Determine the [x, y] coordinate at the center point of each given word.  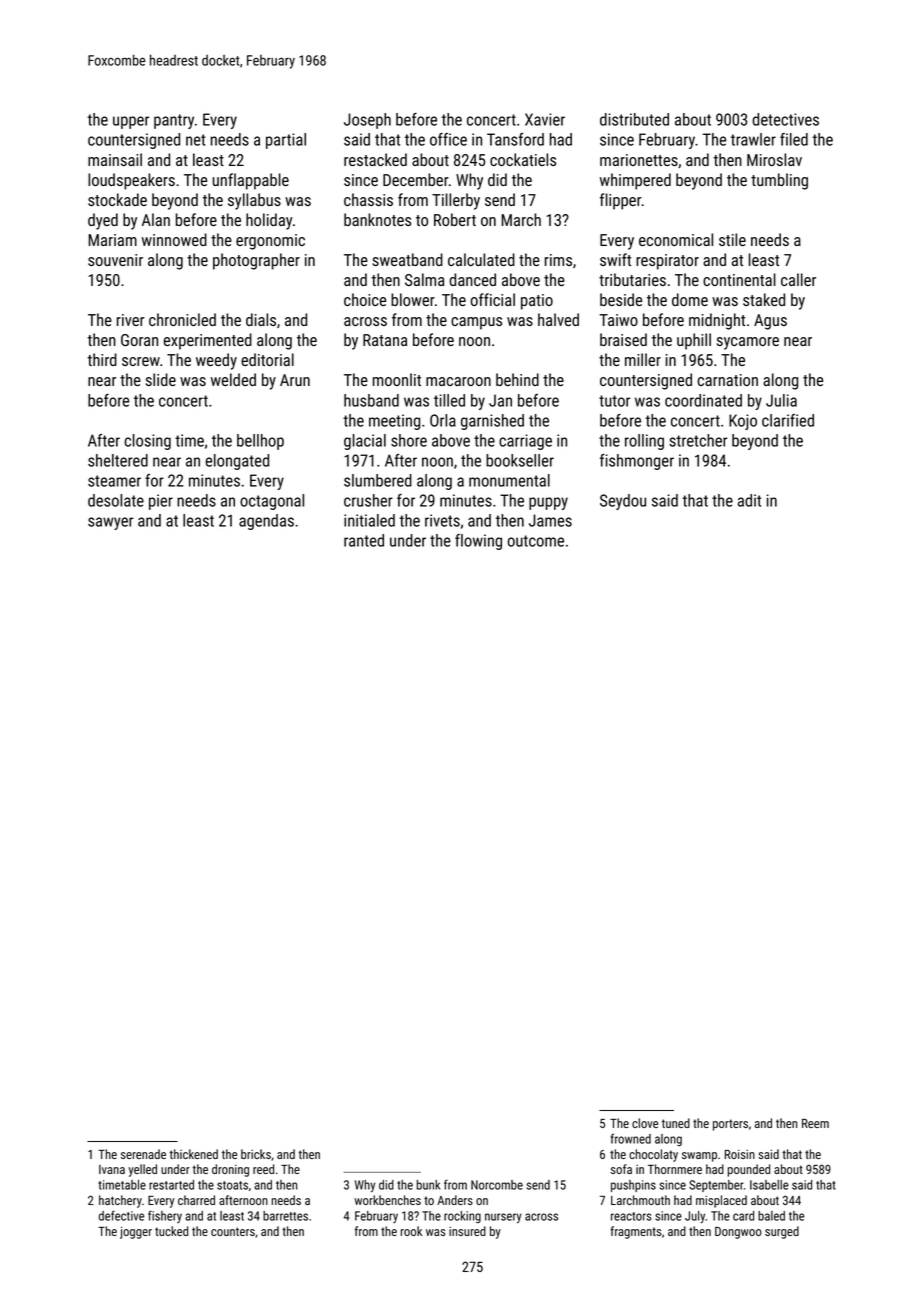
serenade [143, 1154]
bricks [256, 1154]
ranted [364, 540]
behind [517, 379]
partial [286, 141]
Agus [770, 322]
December [416, 179]
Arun [295, 380]
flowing [478, 542]
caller [798, 279]
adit [749, 500]
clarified [788, 420]
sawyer [110, 523]
